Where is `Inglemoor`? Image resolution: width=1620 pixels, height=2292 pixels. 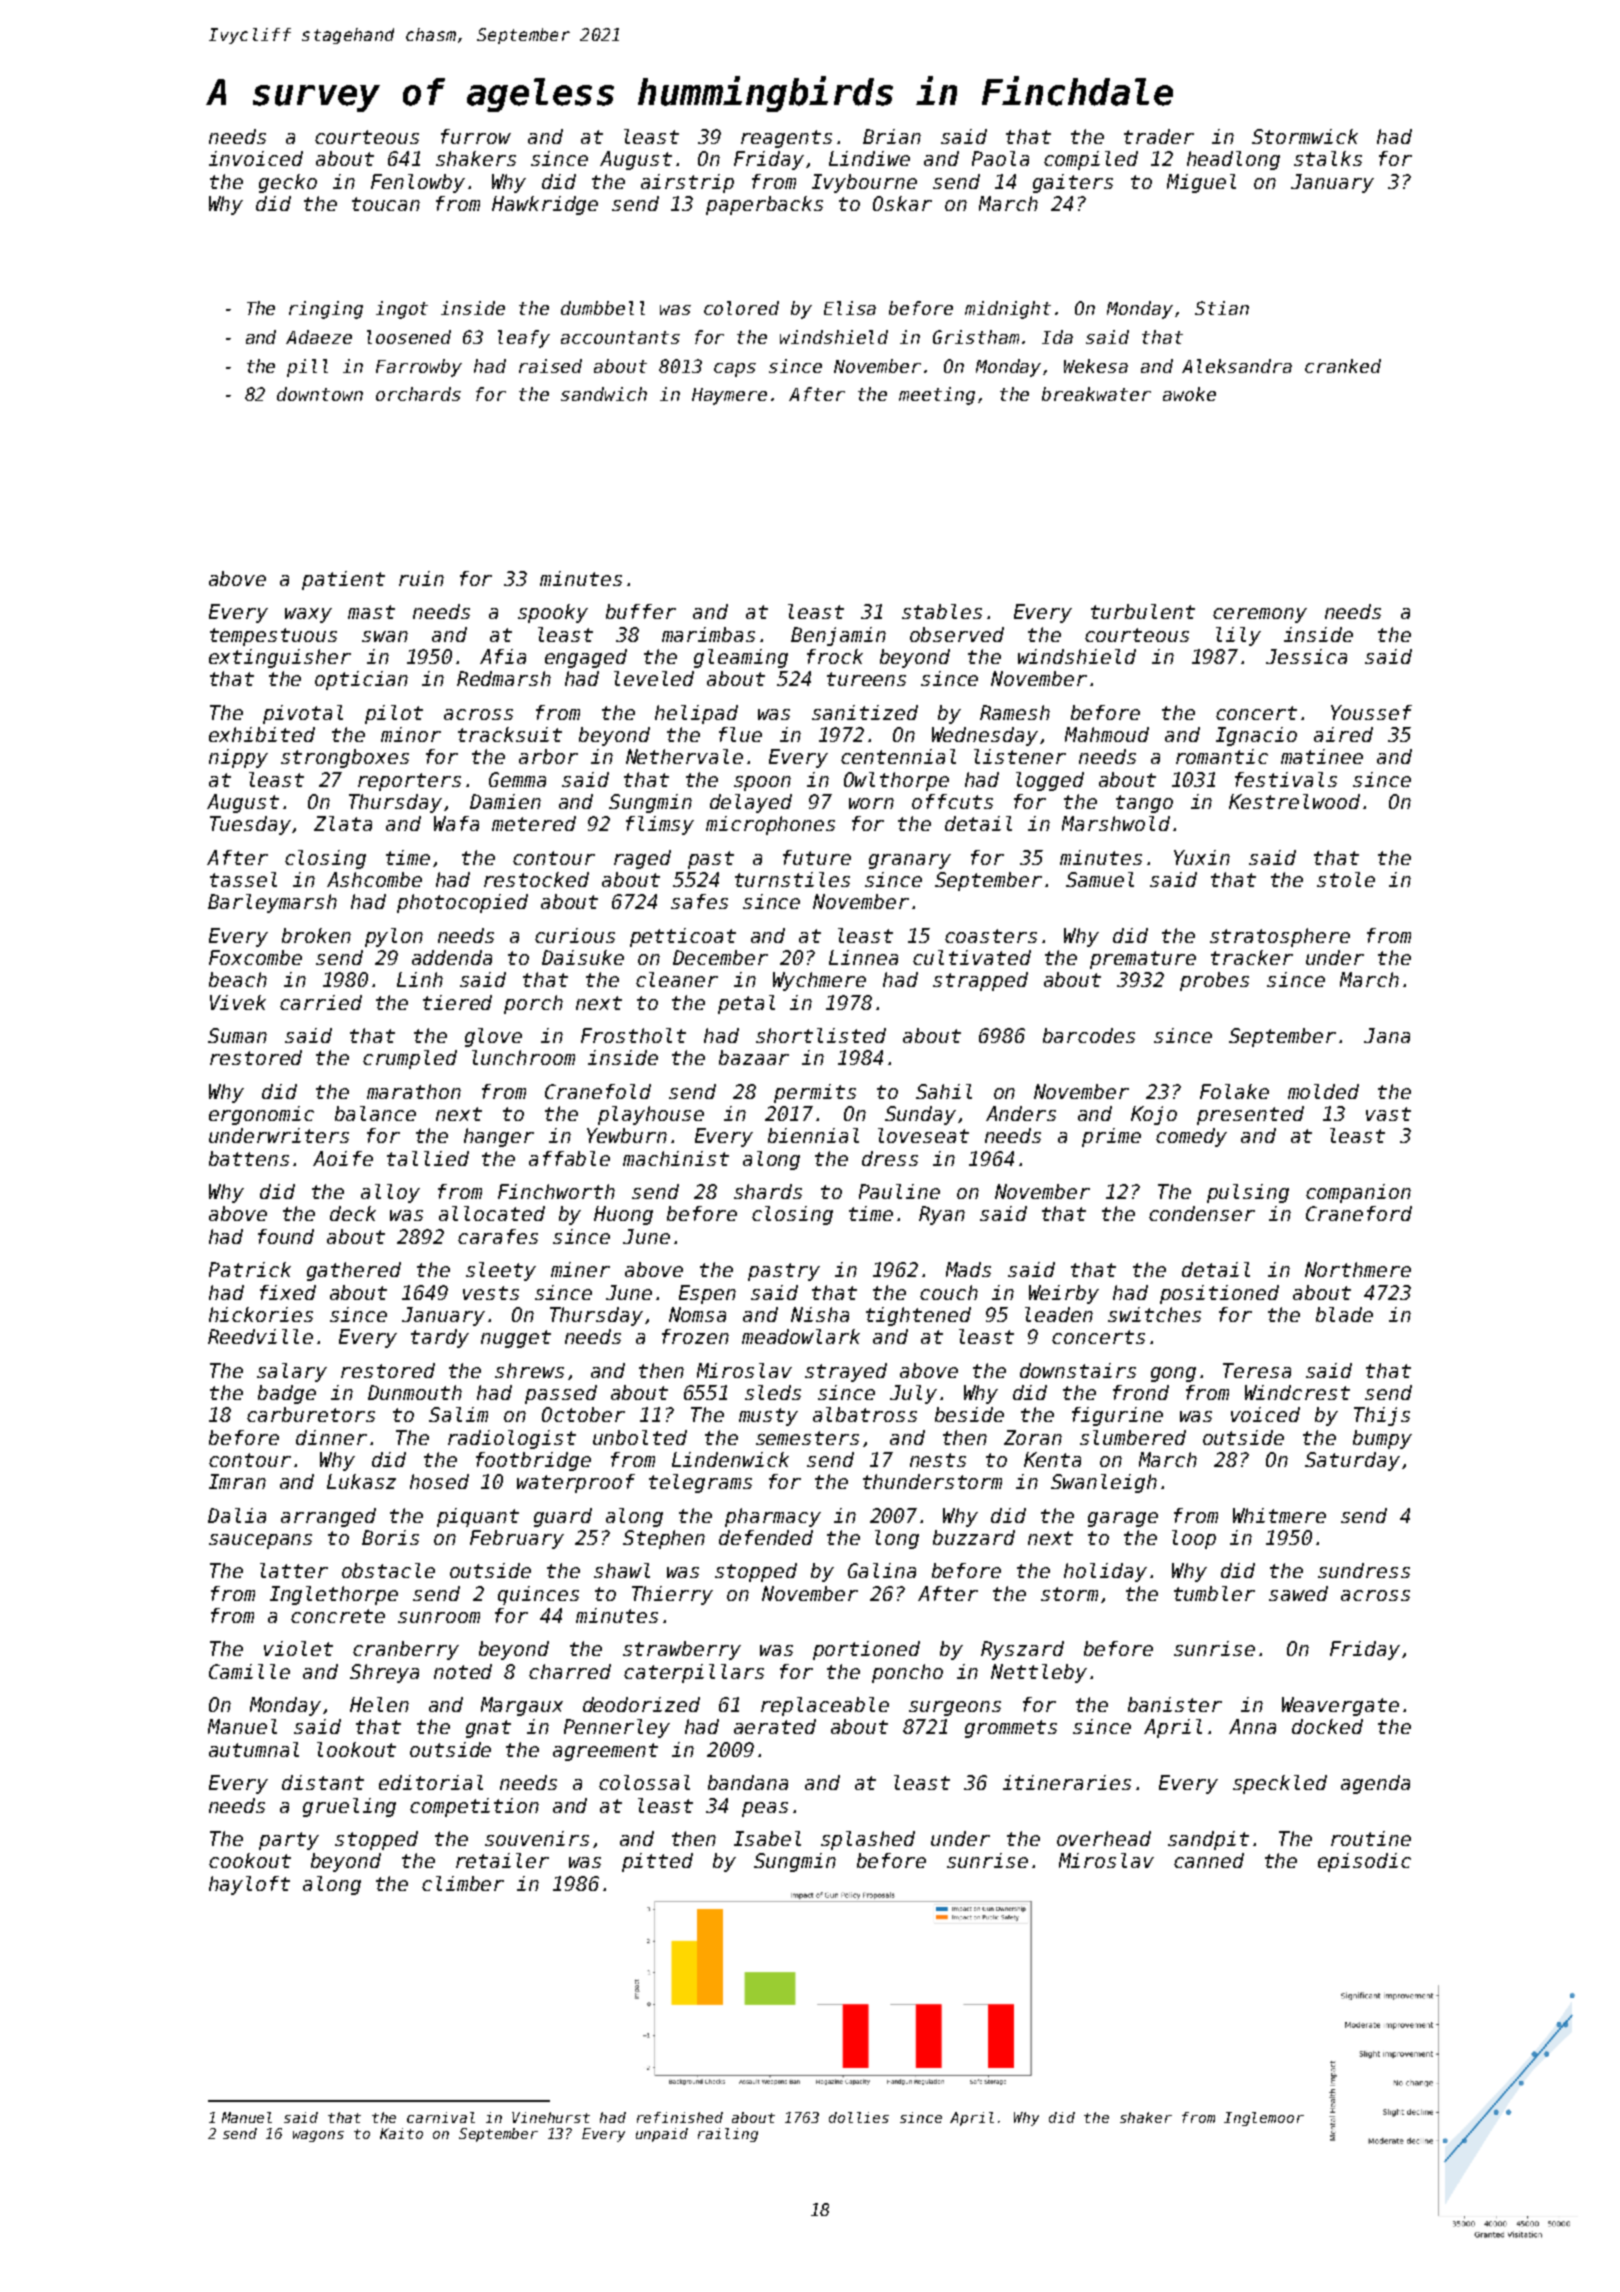
Inglemoor is located at coordinates (1264, 2119).
